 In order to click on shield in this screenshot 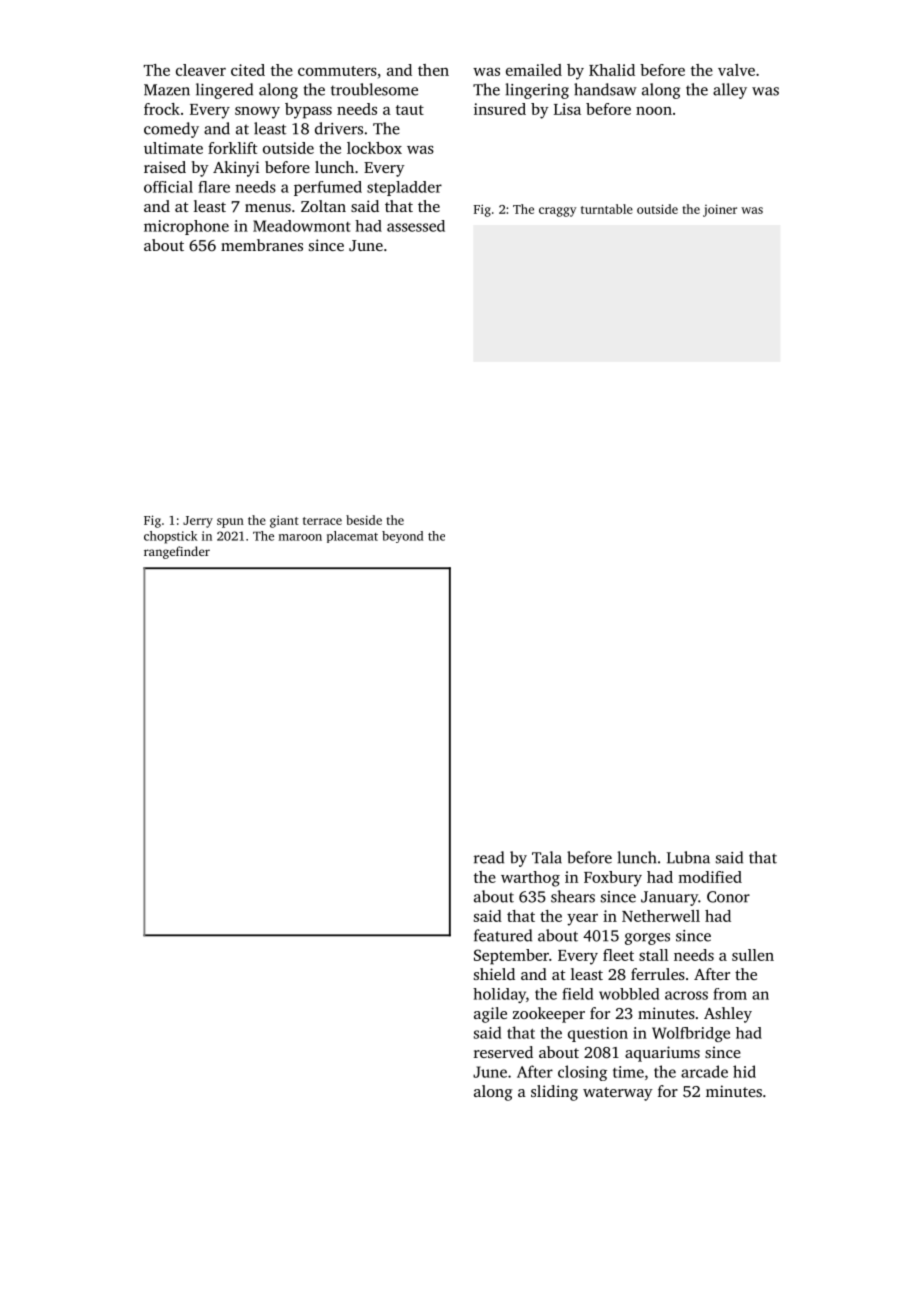, I will do `click(494, 974)`.
